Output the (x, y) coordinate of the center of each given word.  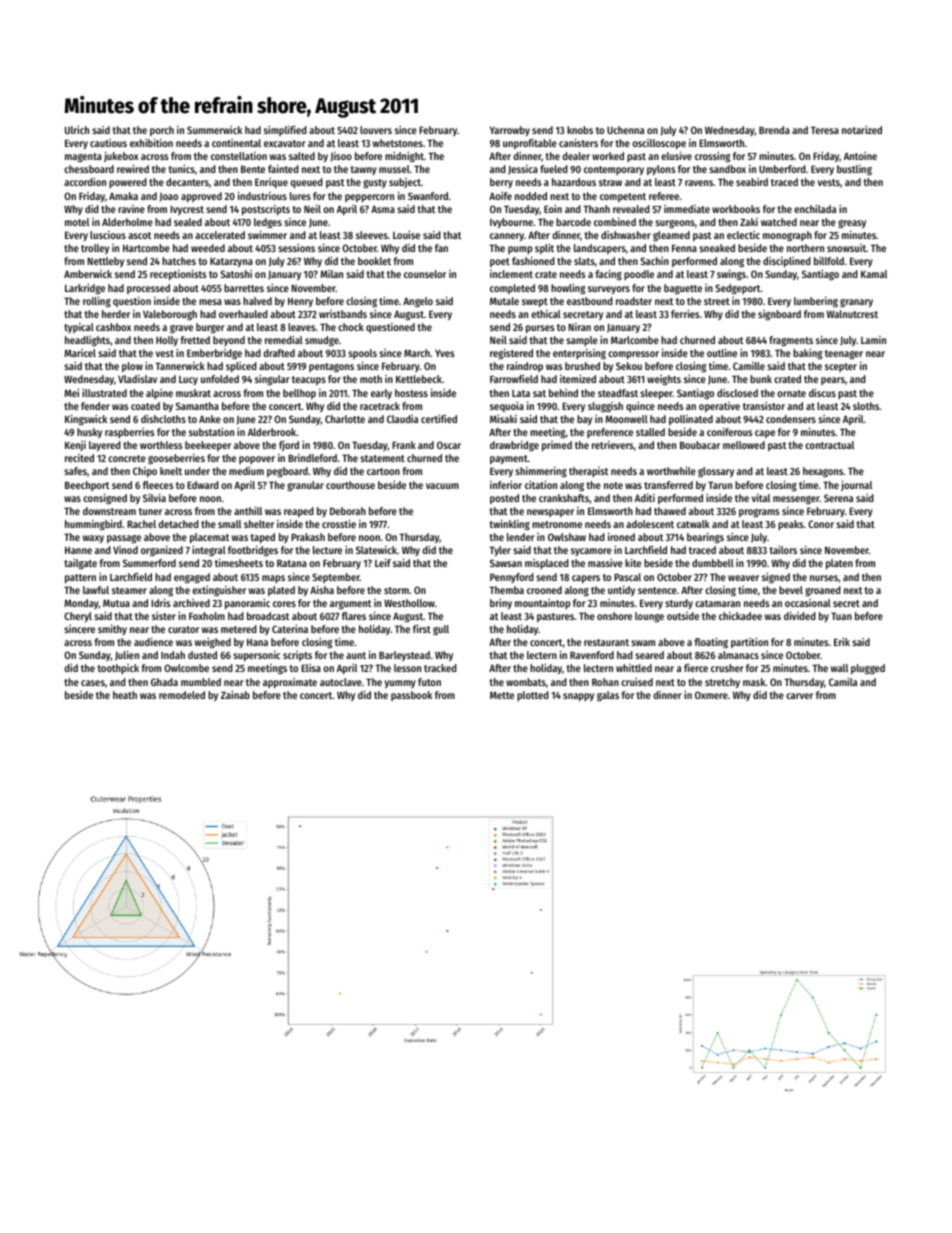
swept (535, 302)
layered (105, 446)
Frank (404, 445)
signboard (779, 315)
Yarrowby (510, 131)
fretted (195, 340)
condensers (791, 419)
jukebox (121, 156)
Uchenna (625, 130)
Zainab (235, 695)
